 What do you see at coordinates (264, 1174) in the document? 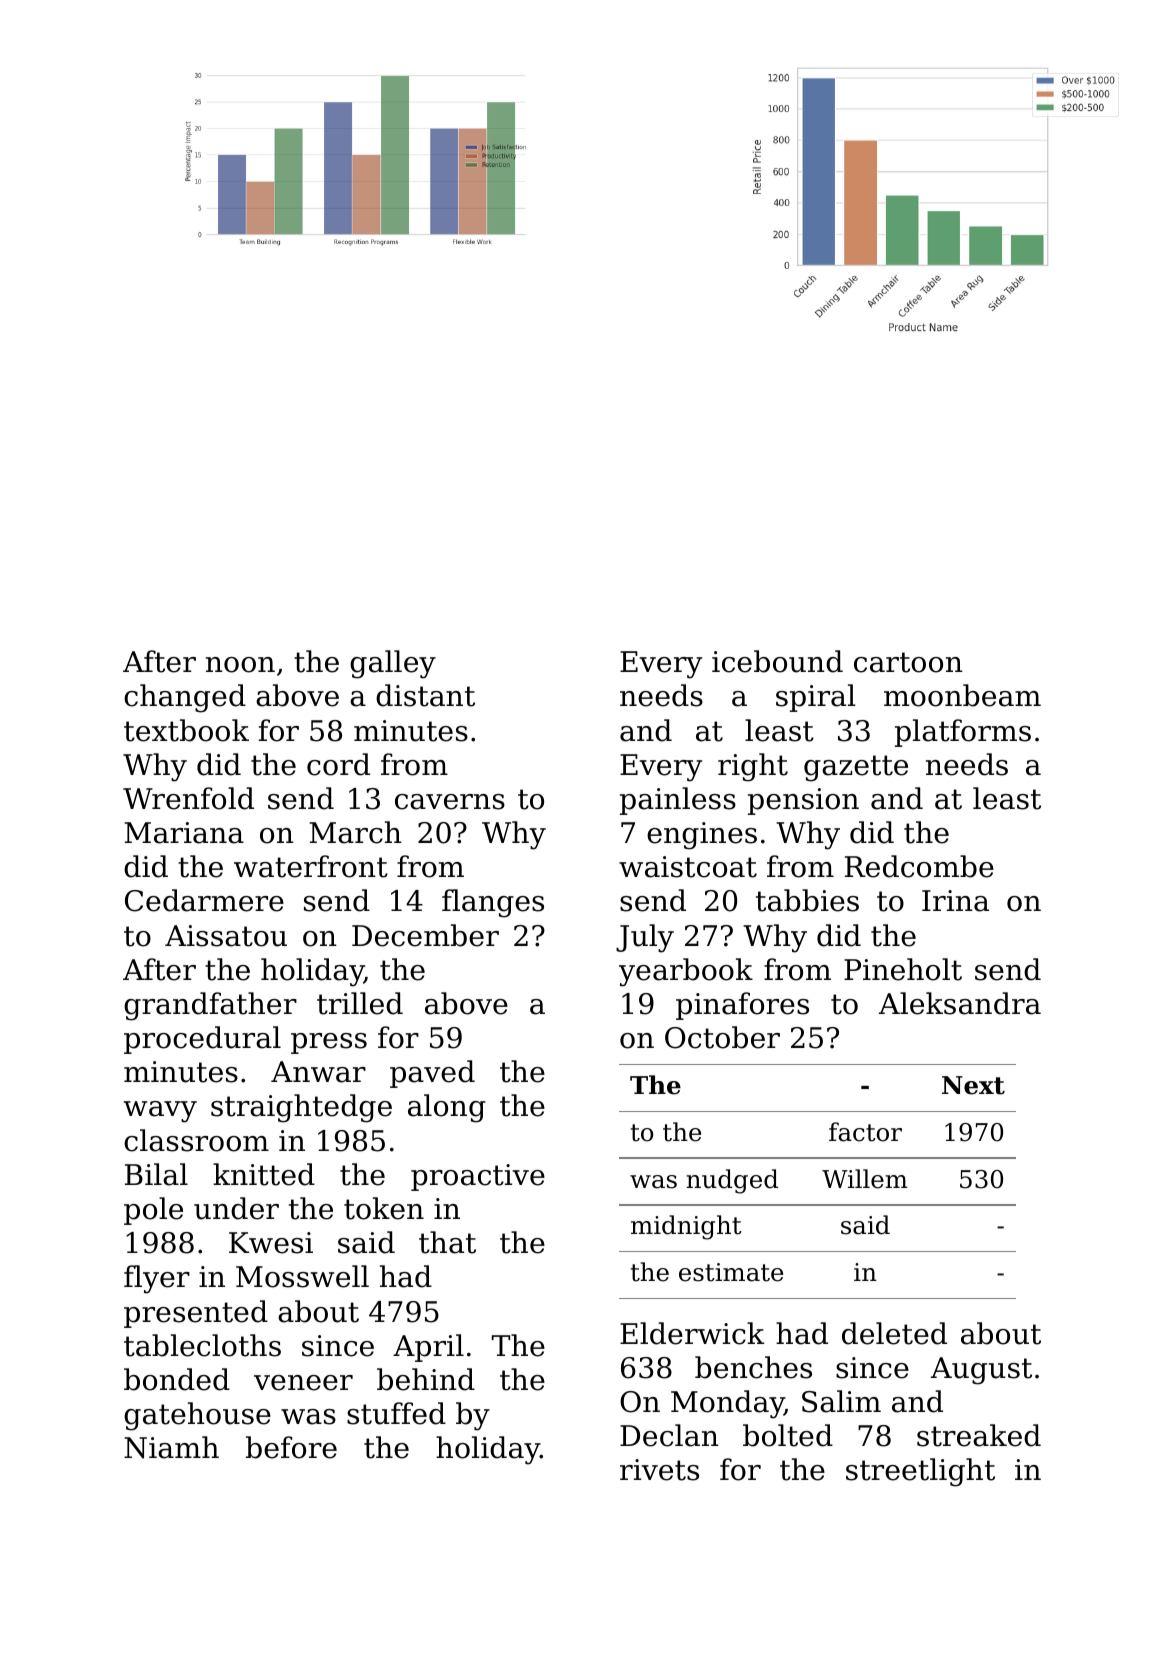
I see `knitted` at bounding box center [264, 1174].
